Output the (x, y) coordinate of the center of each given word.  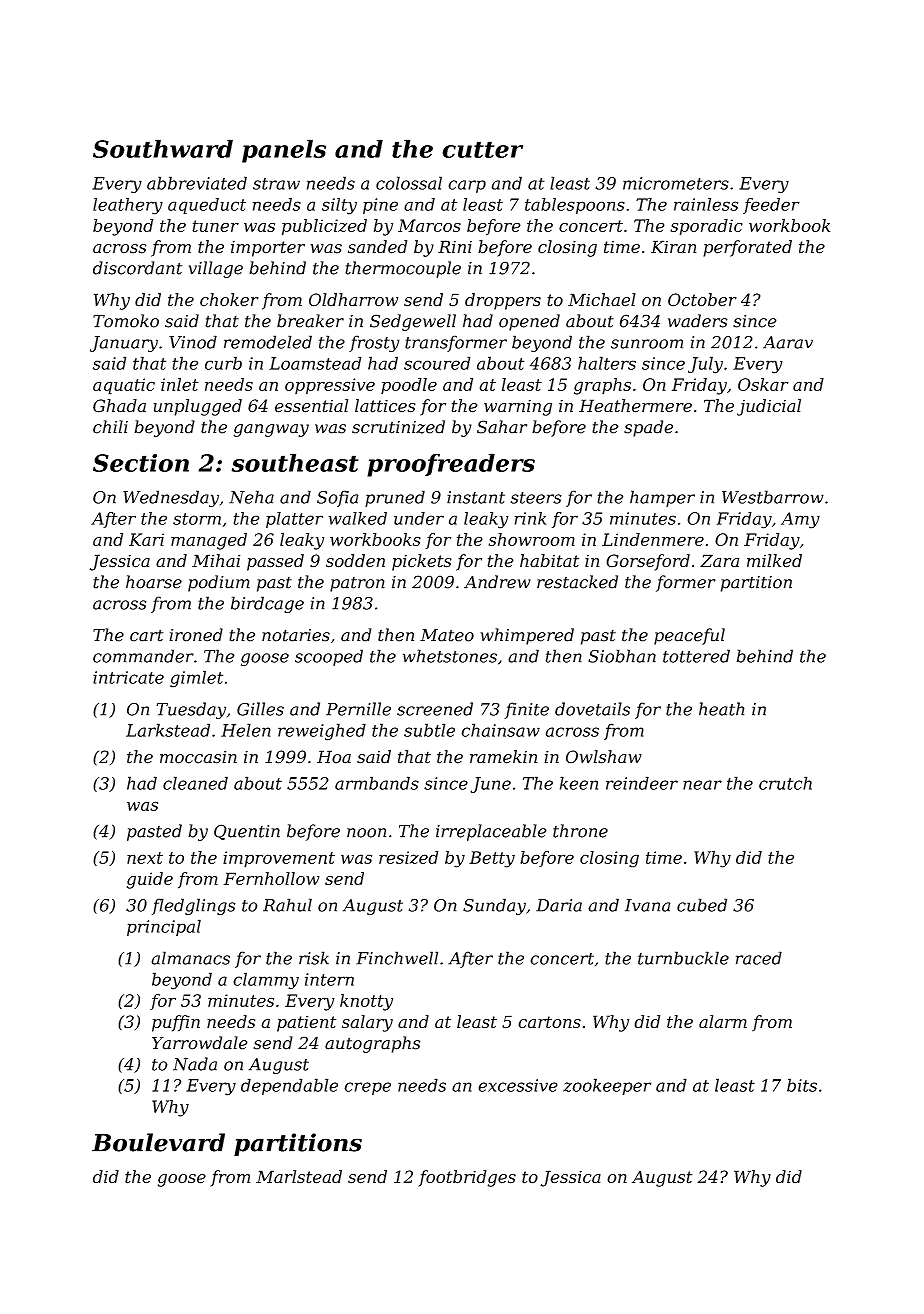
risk (314, 958)
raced (759, 958)
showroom (531, 539)
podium (219, 583)
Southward (163, 148)
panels (284, 151)
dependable (289, 1086)
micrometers (676, 183)
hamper (662, 498)
